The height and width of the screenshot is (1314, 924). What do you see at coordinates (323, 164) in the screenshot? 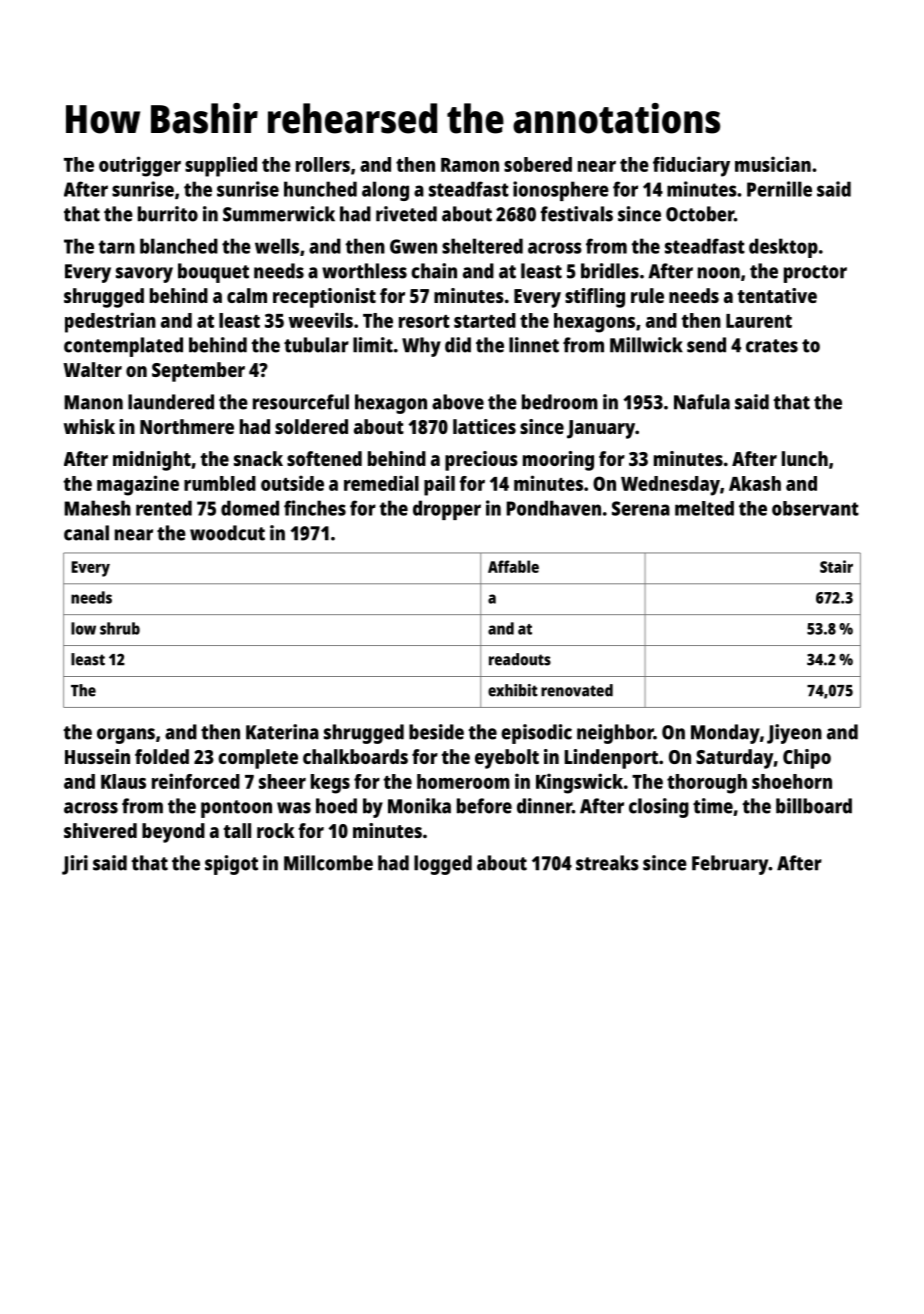
I see `rollers` at bounding box center [323, 164].
